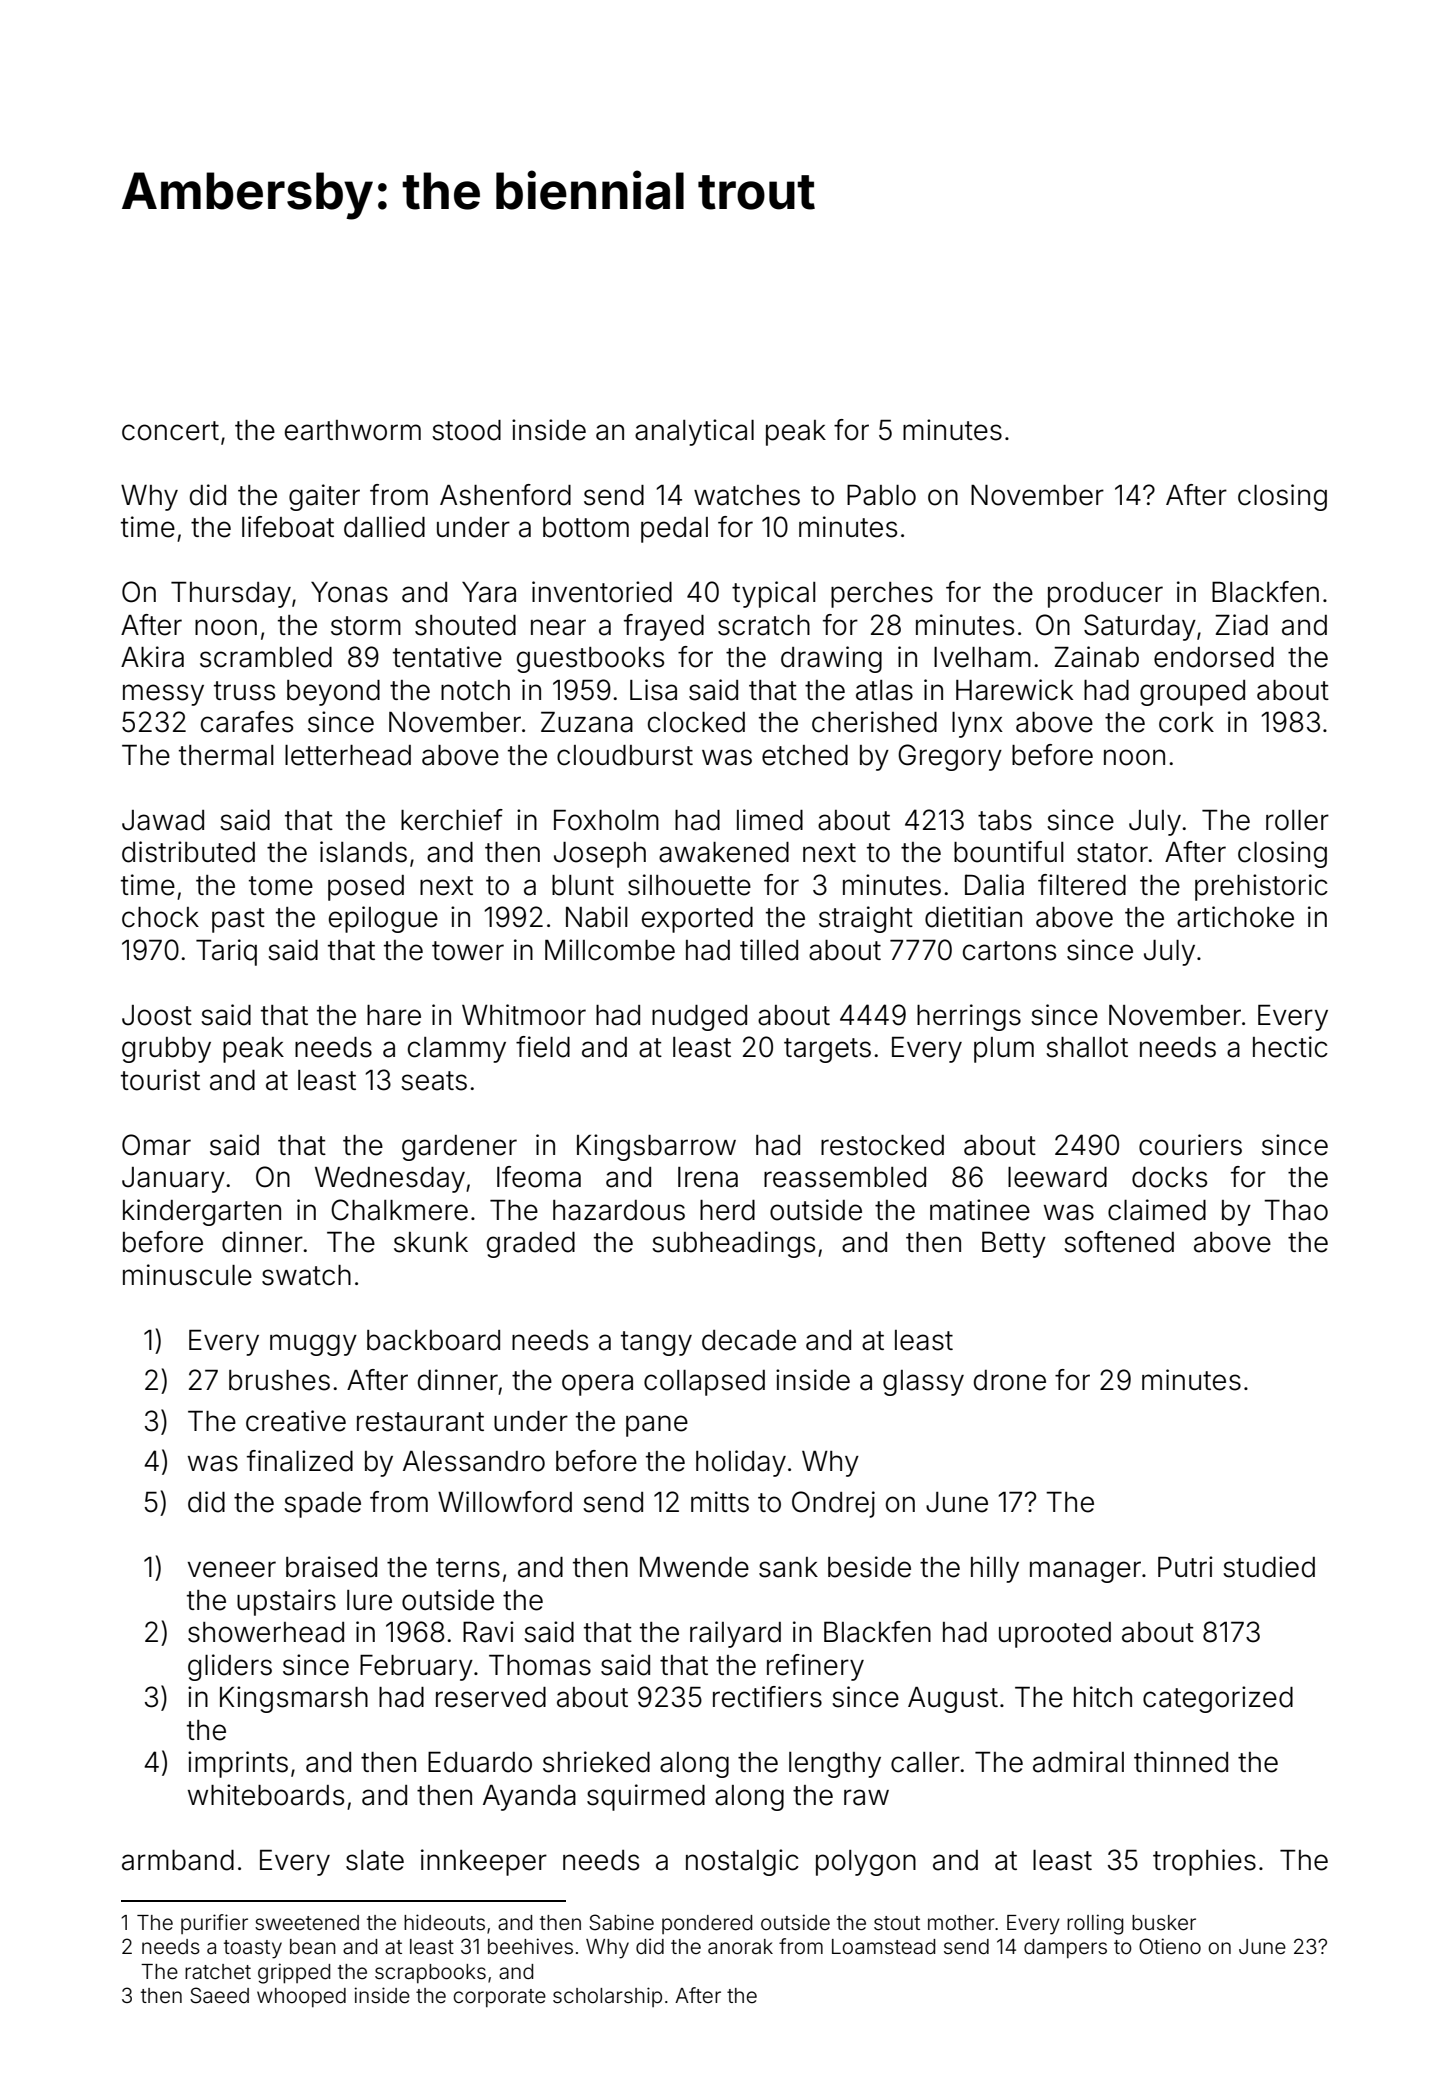  I want to click on concert, so click(170, 431).
